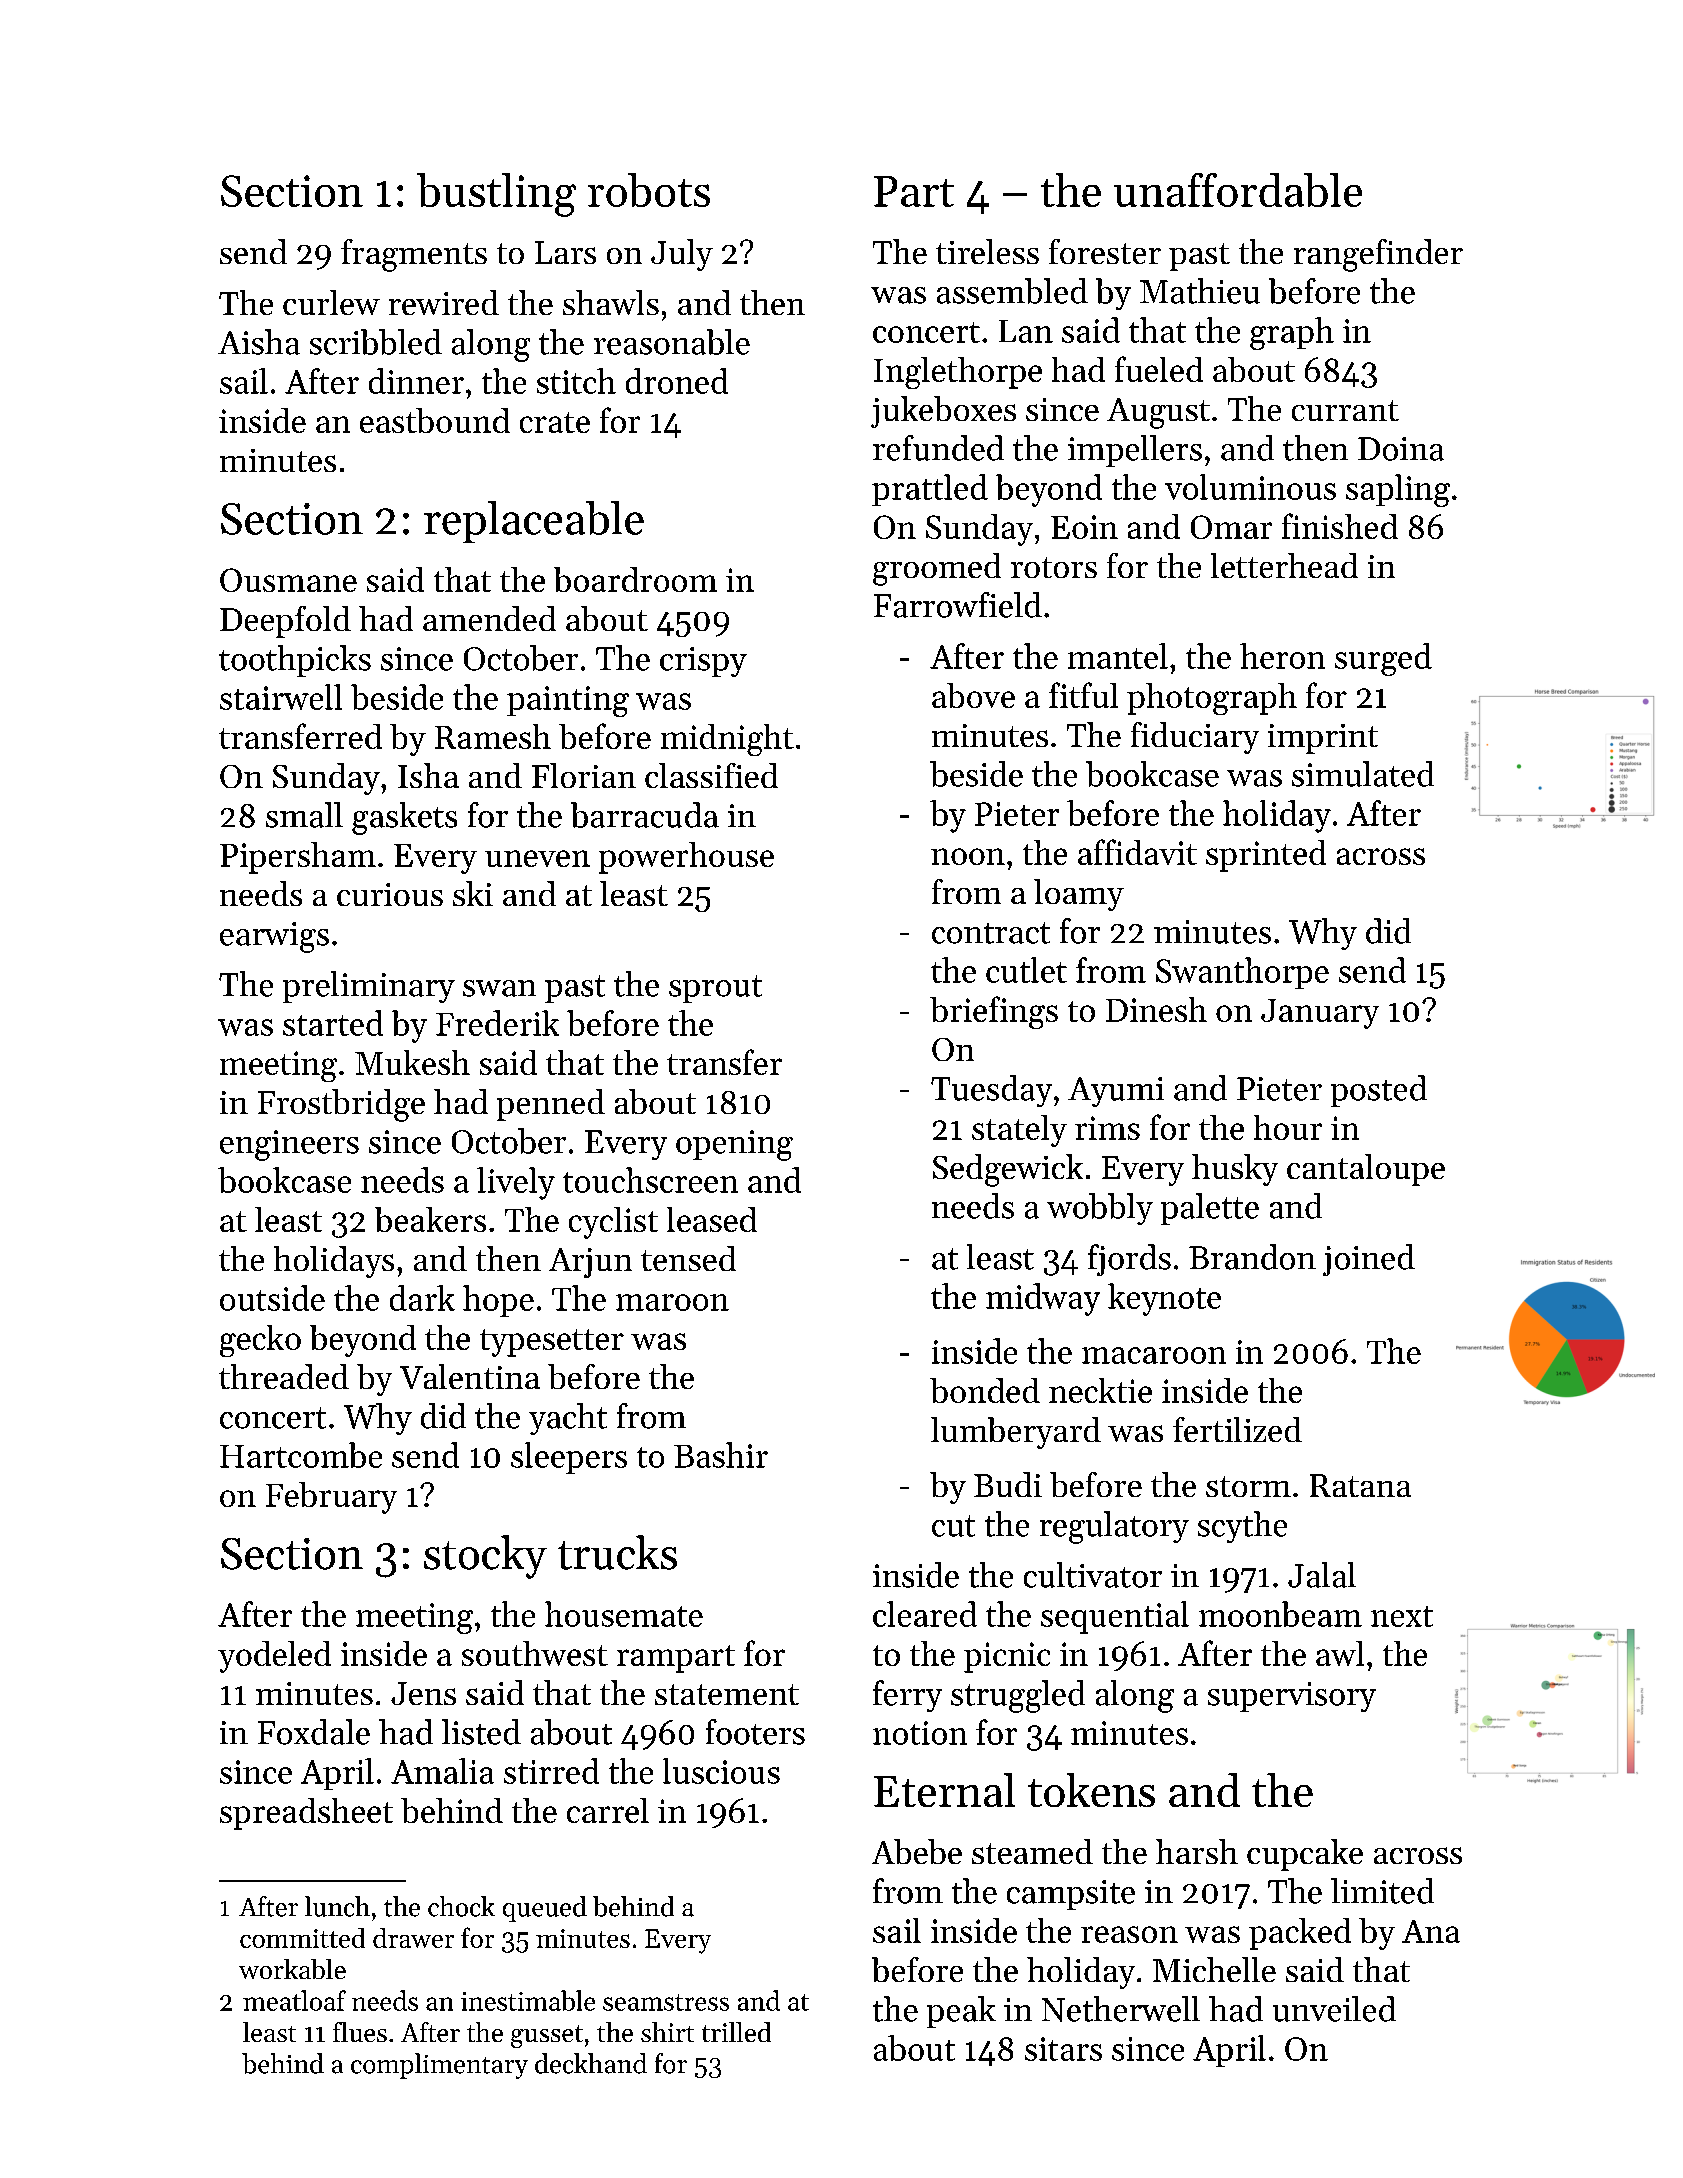  Describe the element at coordinates (314, 1732) in the page. I see `Foxdale` at that location.
